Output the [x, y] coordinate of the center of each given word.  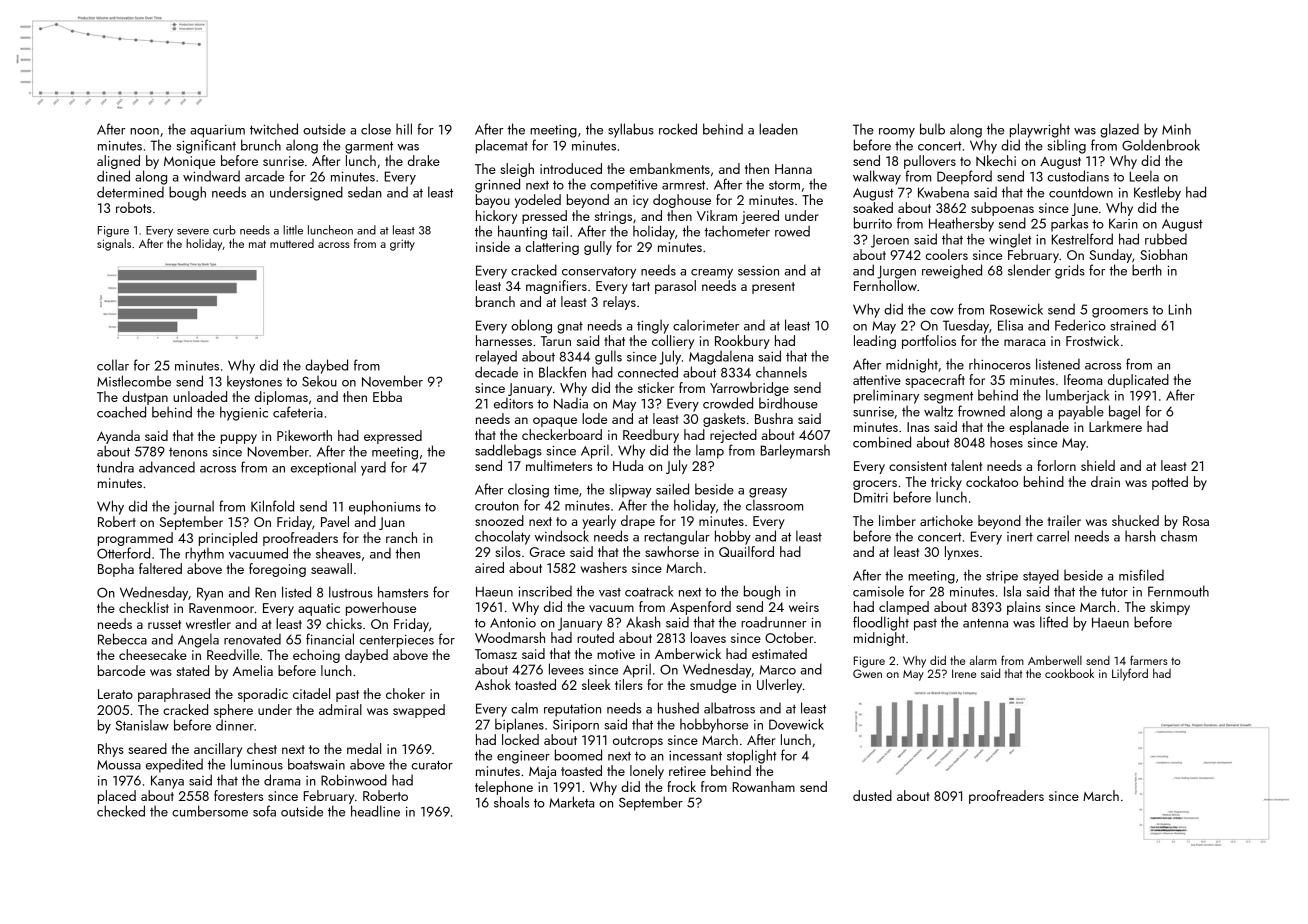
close [376, 129]
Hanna [793, 169]
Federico [1080, 325]
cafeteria [298, 412]
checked [121, 811]
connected [648, 372]
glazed [1119, 130]
